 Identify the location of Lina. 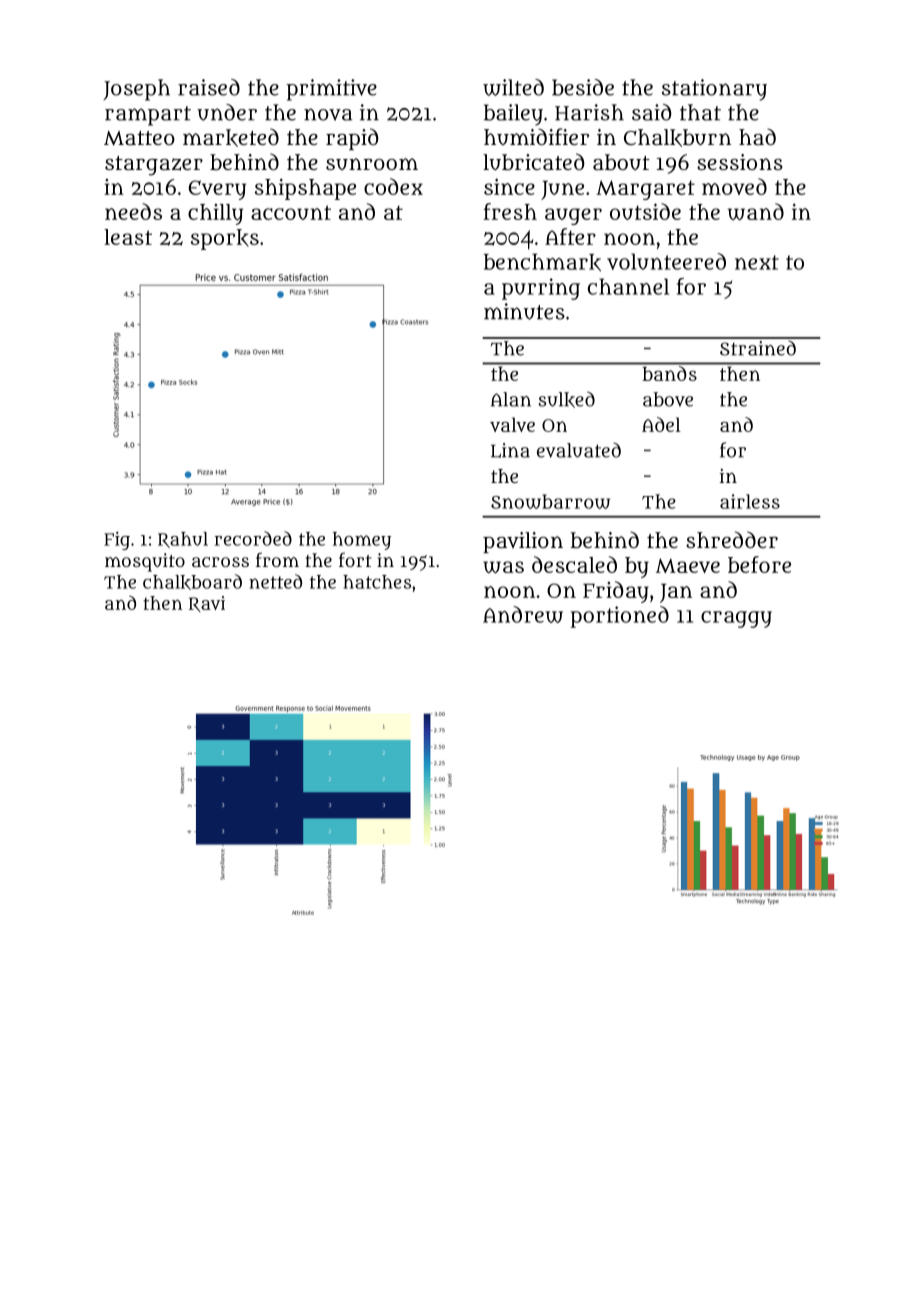
(510, 450).
